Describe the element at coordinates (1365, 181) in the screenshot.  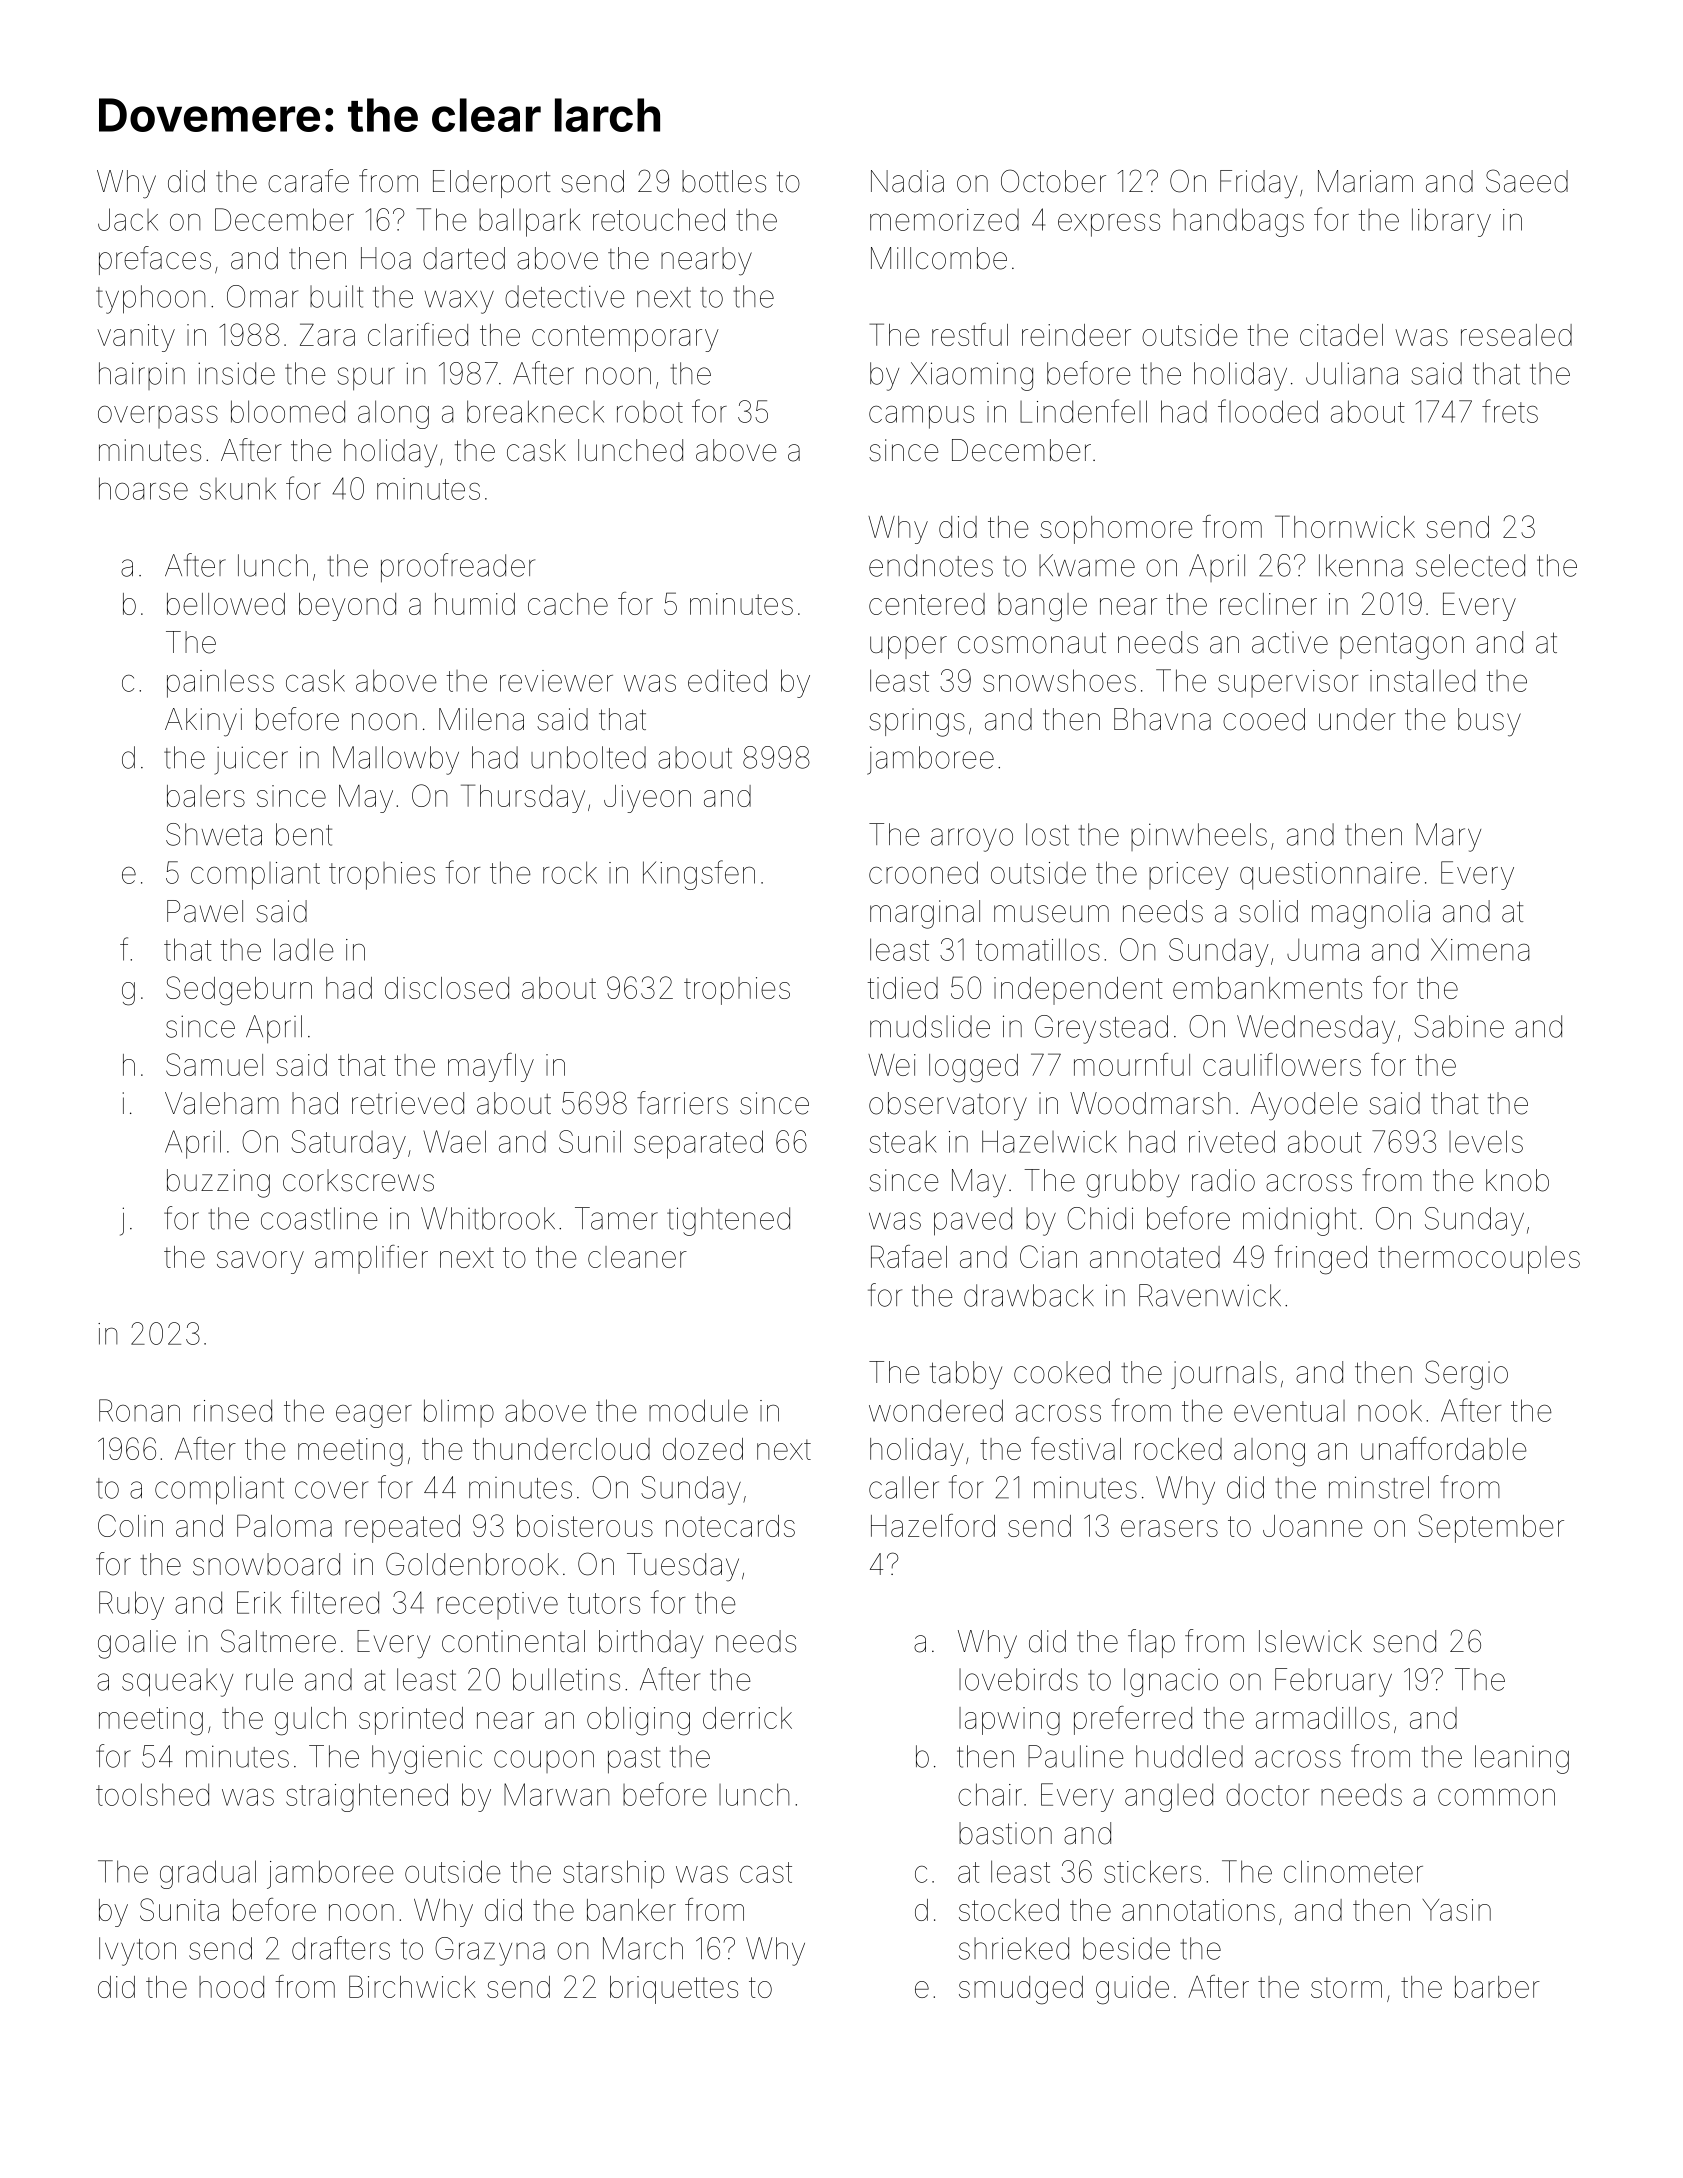
I see `Mariam` at that location.
